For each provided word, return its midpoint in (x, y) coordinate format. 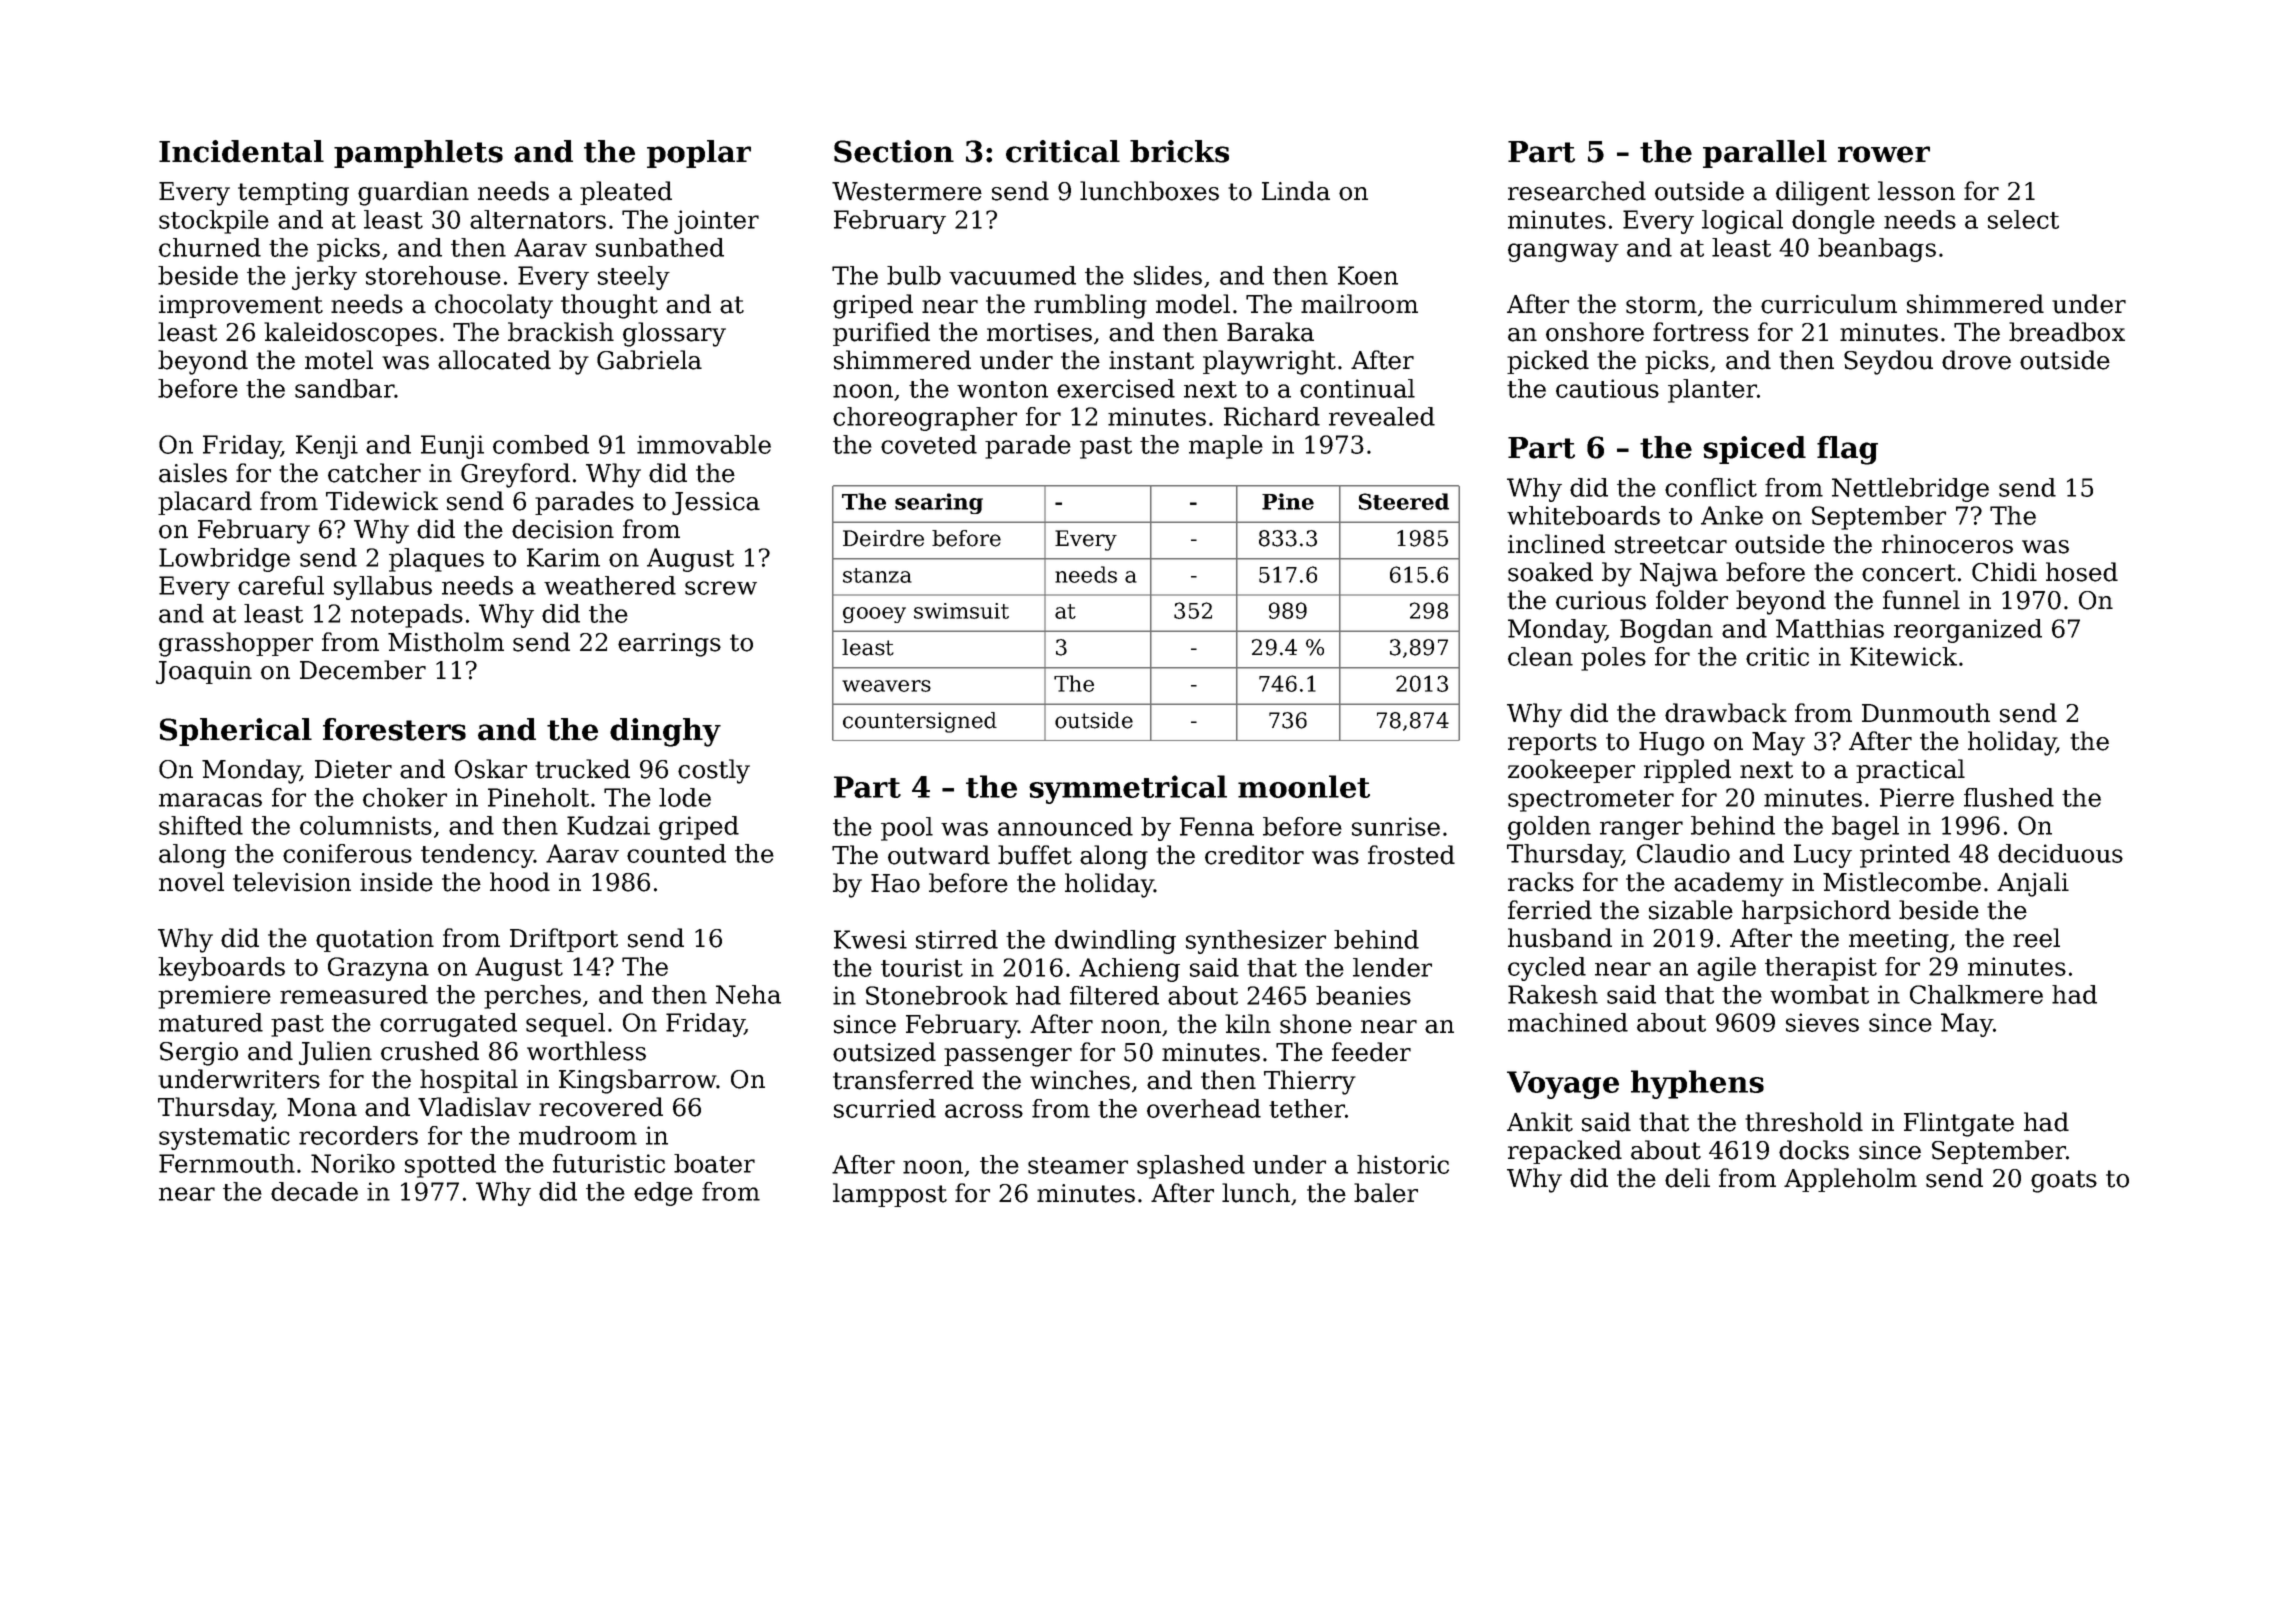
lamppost (890, 1195)
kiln (1248, 1023)
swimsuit (961, 611)
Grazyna (378, 969)
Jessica (716, 503)
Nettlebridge (1910, 490)
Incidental (241, 151)
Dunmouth (1926, 713)
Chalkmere (1976, 994)
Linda (1296, 191)
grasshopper (236, 644)
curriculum (1829, 304)
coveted (929, 444)
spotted (450, 1166)
